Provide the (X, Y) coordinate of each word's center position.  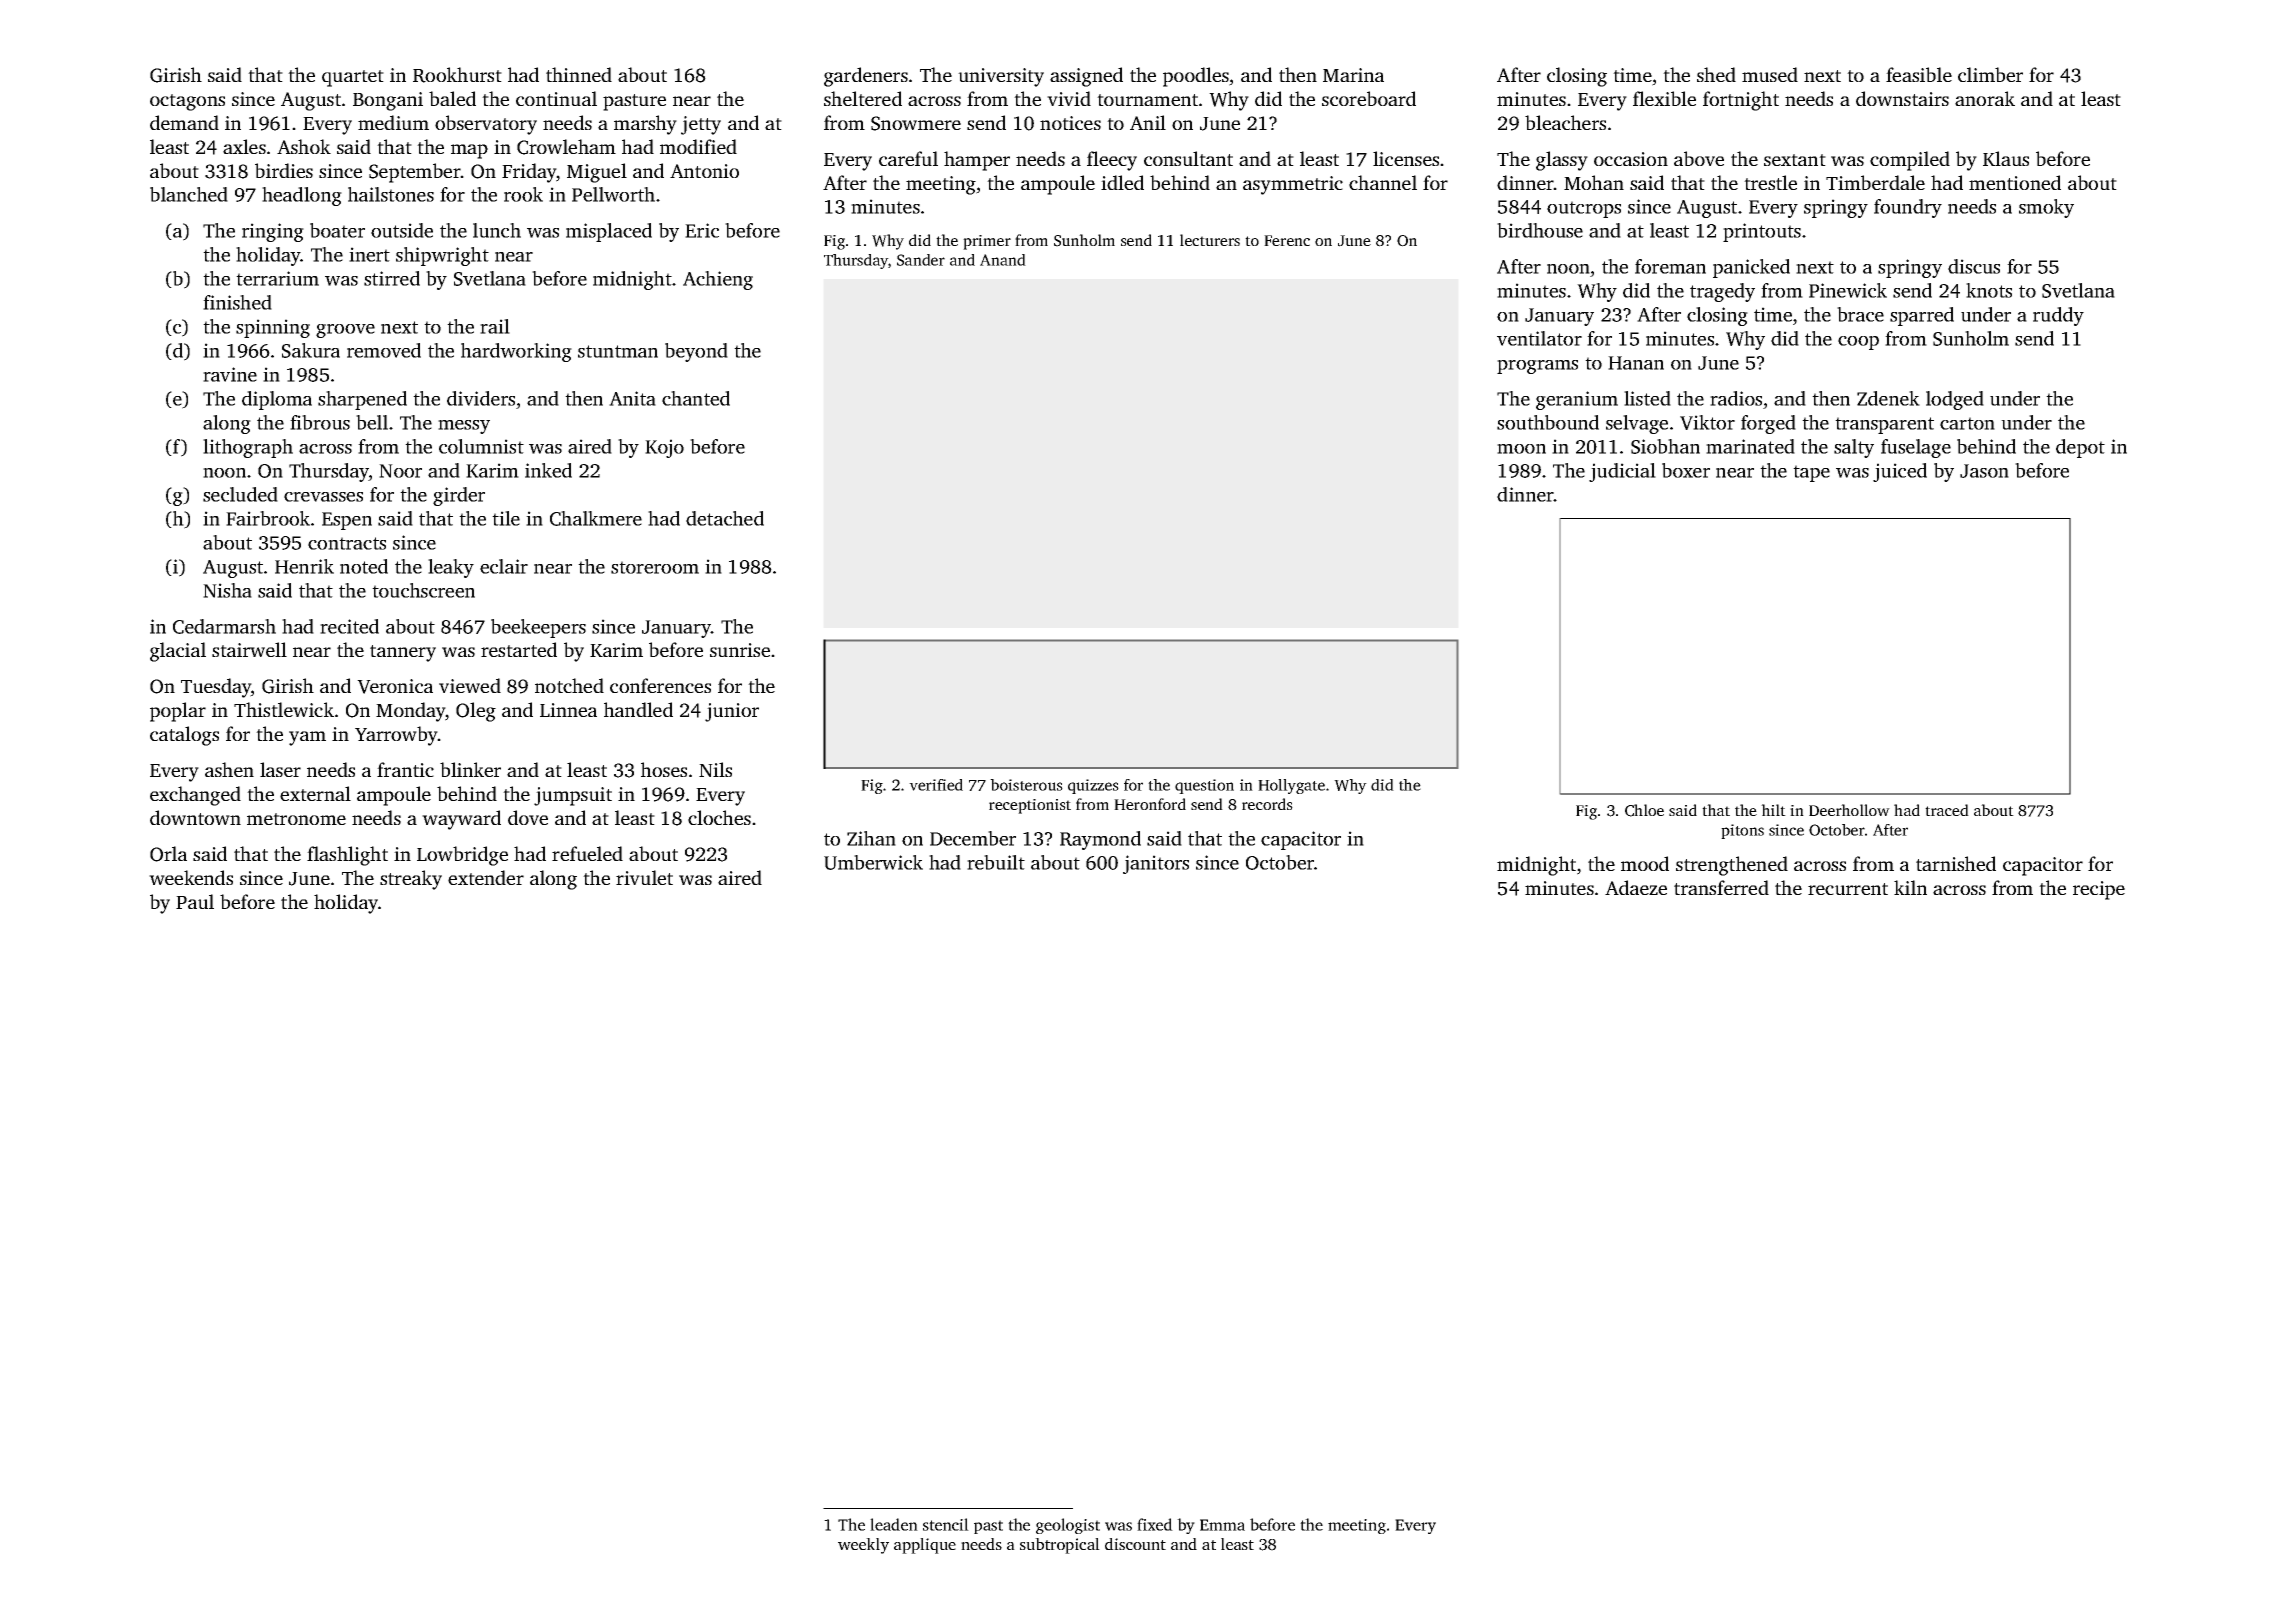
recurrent (1848, 889)
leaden (894, 1524)
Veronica (395, 686)
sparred (1922, 316)
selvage (1637, 424)
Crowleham (566, 147)
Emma (1222, 1525)
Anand (1003, 260)
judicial (1622, 472)
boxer (1686, 470)
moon (1521, 449)
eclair (504, 566)
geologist (1068, 1526)
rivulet (644, 877)
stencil (946, 1524)
